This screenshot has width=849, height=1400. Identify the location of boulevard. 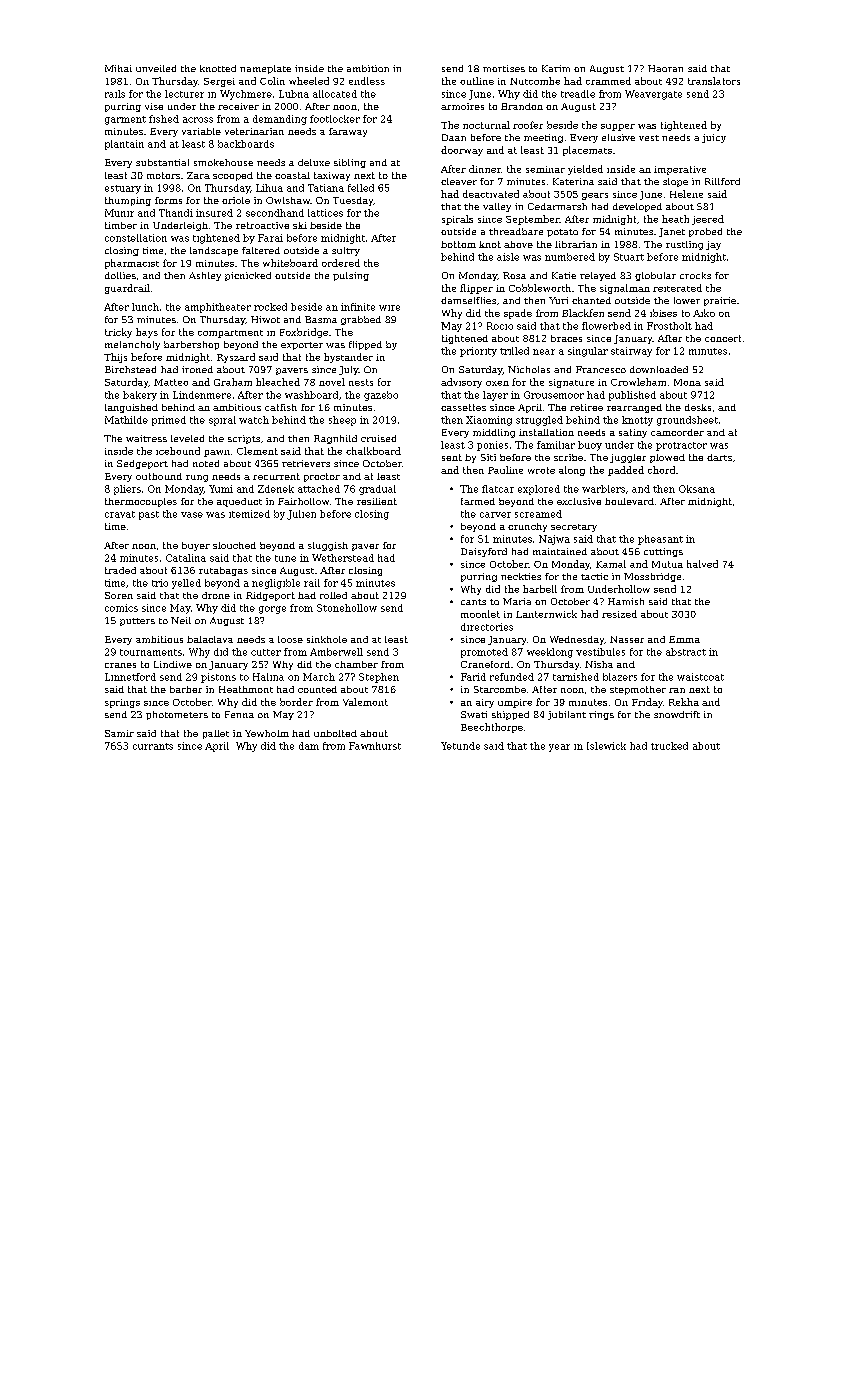
(629, 501).
